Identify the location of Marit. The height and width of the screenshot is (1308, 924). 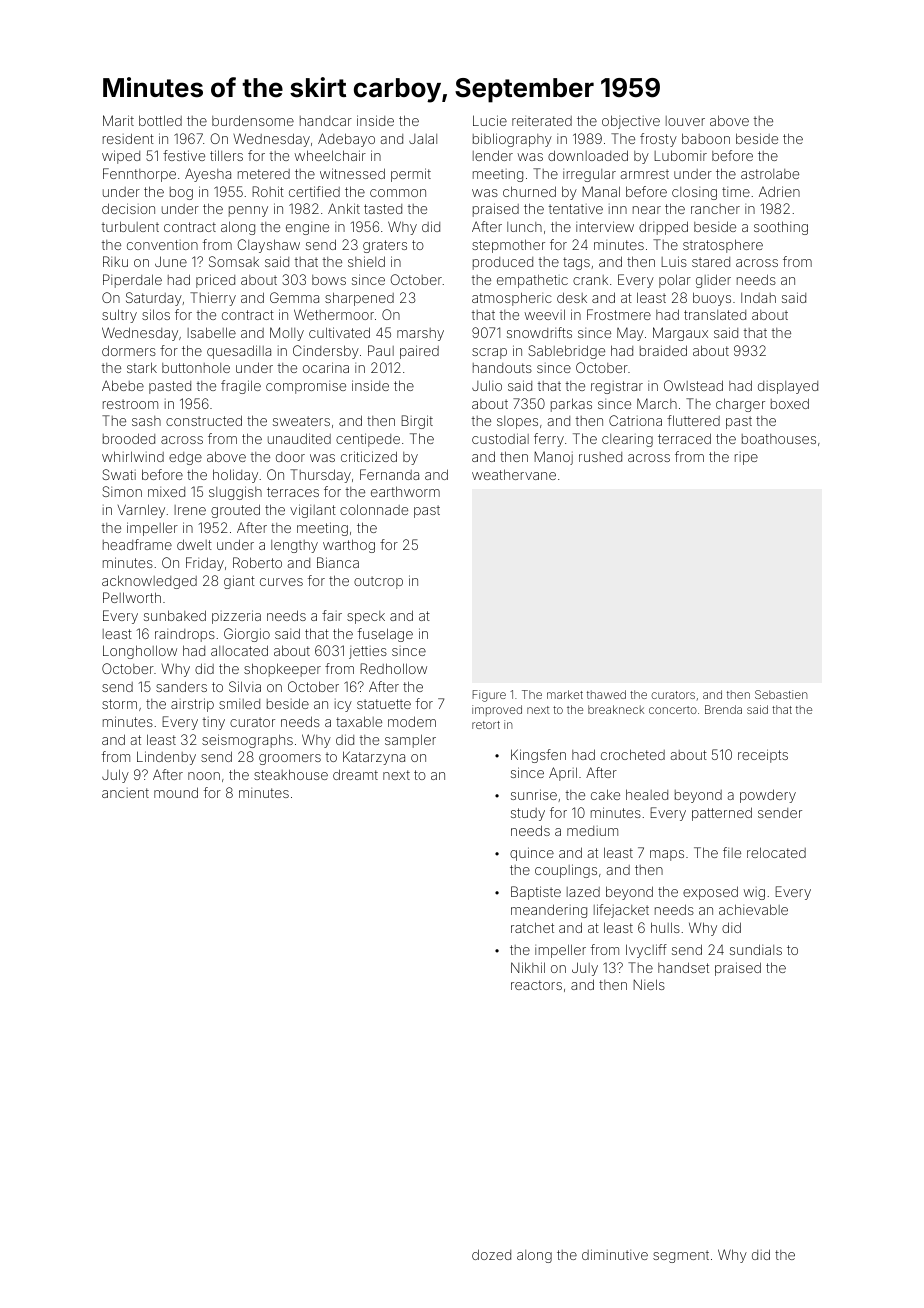
(118, 120).
